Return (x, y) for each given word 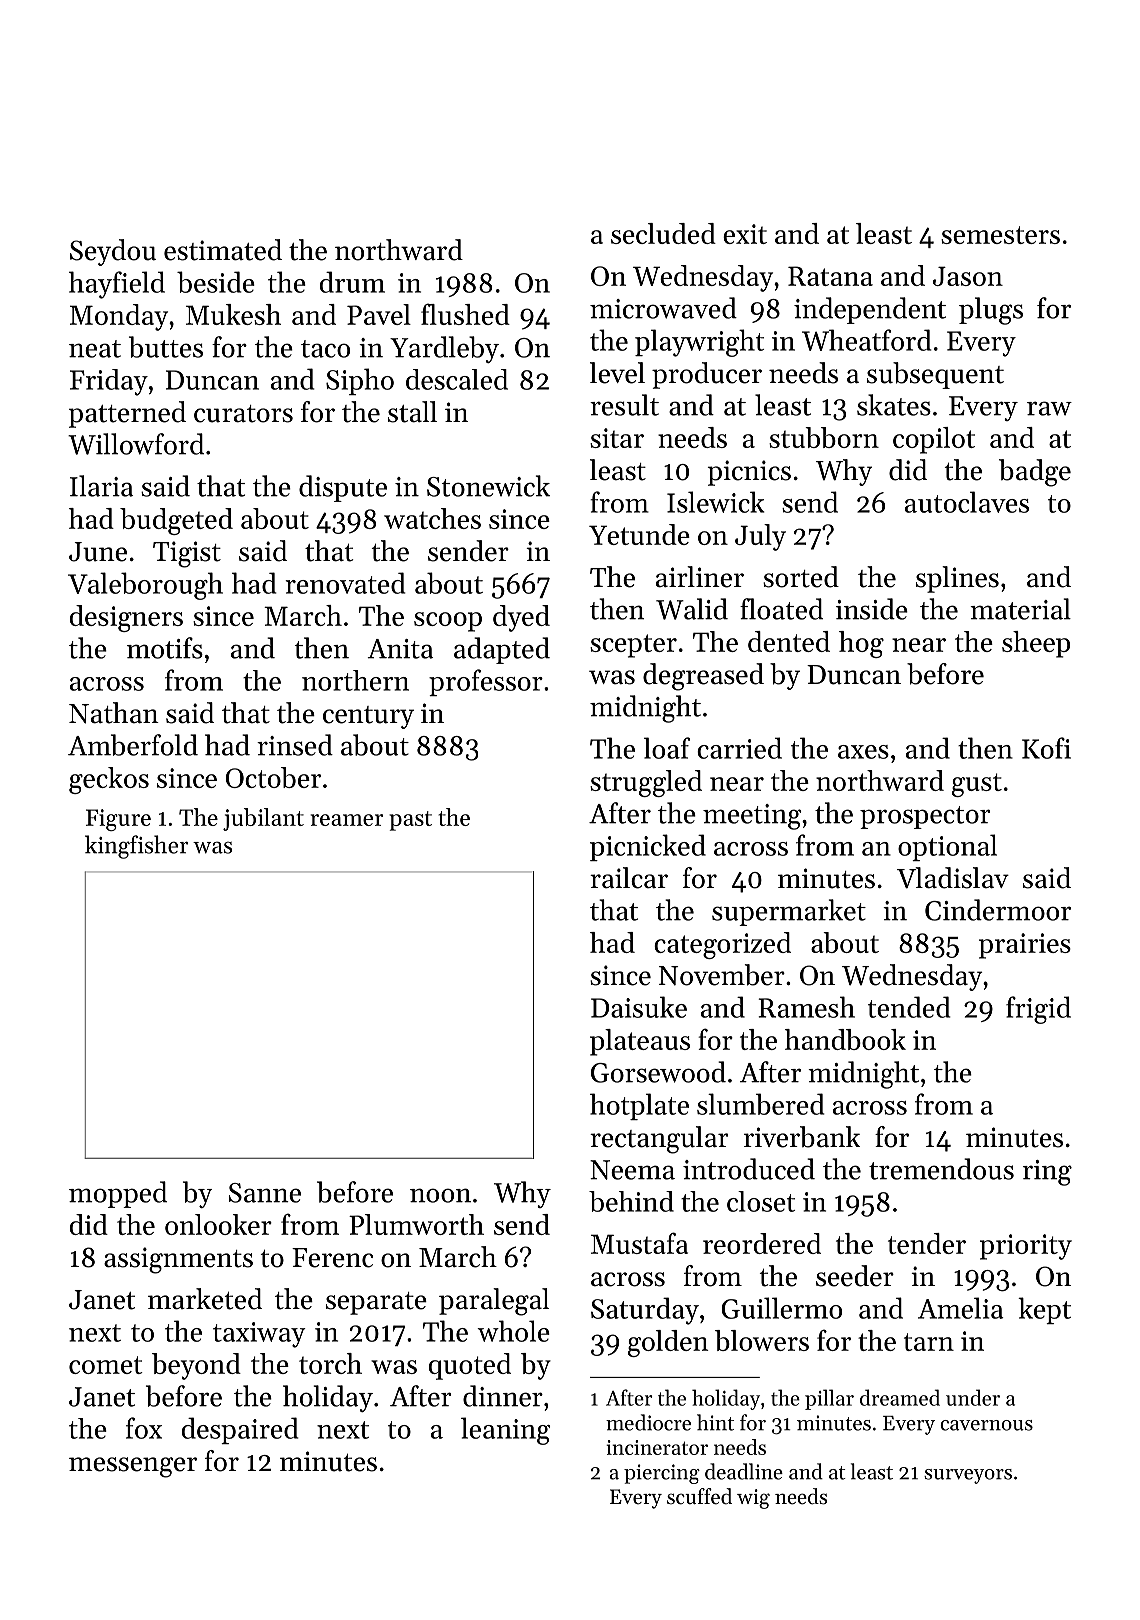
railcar (629, 878)
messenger (133, 1467)
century (368, 717)
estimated (223, 250)
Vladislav (953, 878)
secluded (663, 233)
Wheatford (866, 340)
